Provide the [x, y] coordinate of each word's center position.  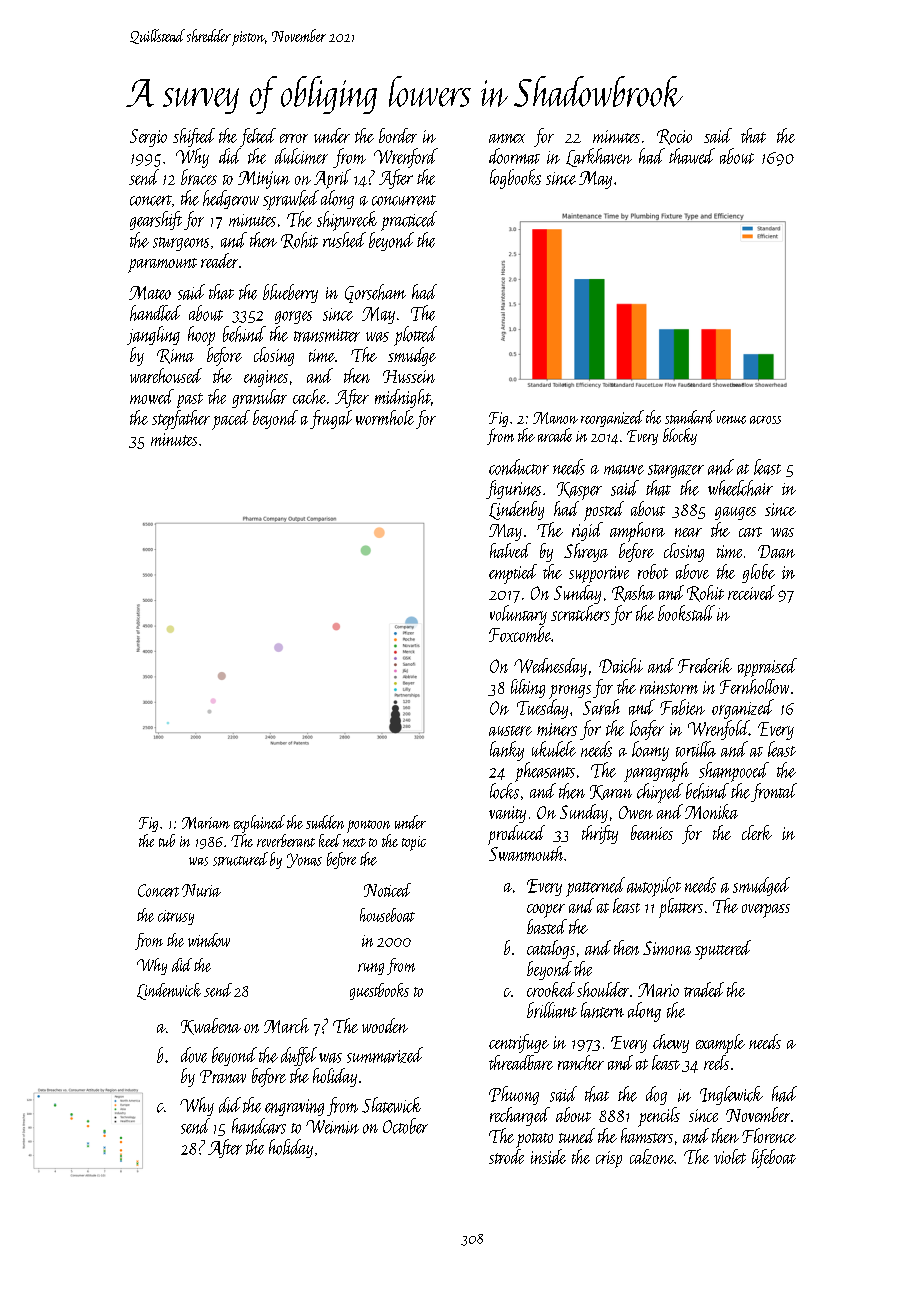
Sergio [148, 138]
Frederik [705, 665]
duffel [299, 1056]
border [398, 135]
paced [231, 420]
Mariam [206, 823]
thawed [692, 156]
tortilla [696, 749]
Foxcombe [520, 634]
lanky [507, 751]
